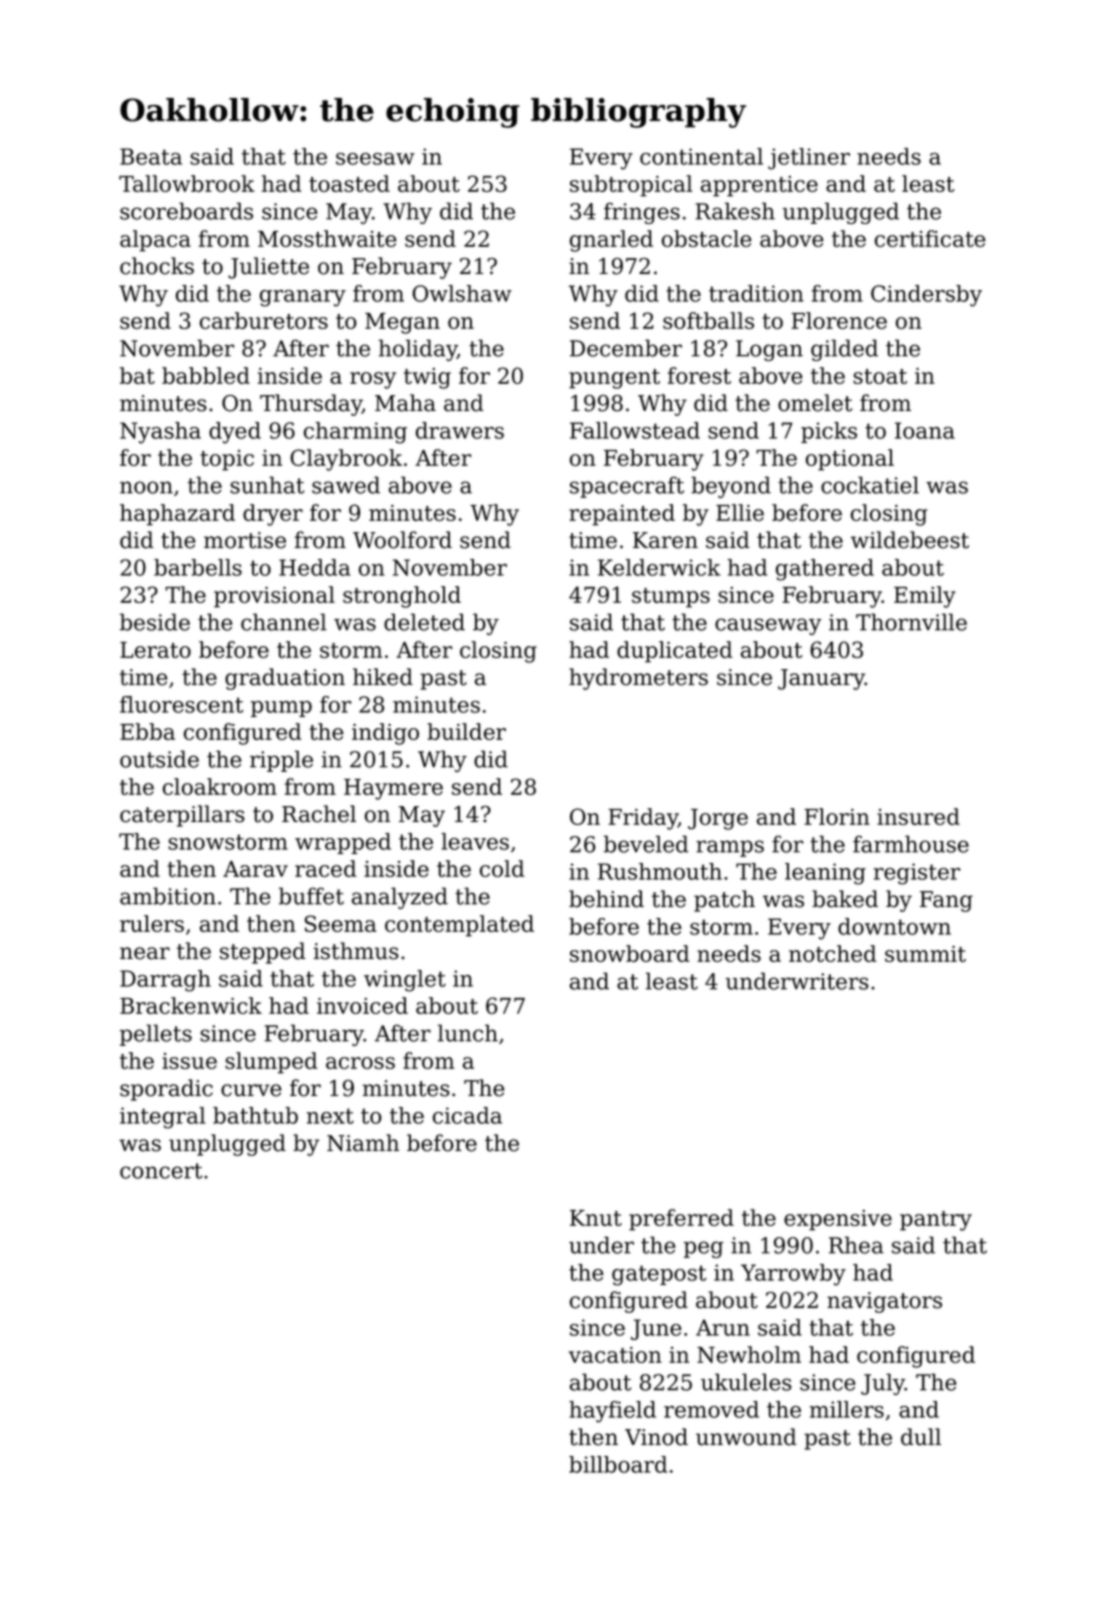  What do you see at coordinates (656, 1437) in the screenshot?
I see `Vinod` at bounding box center [656, 1437].
